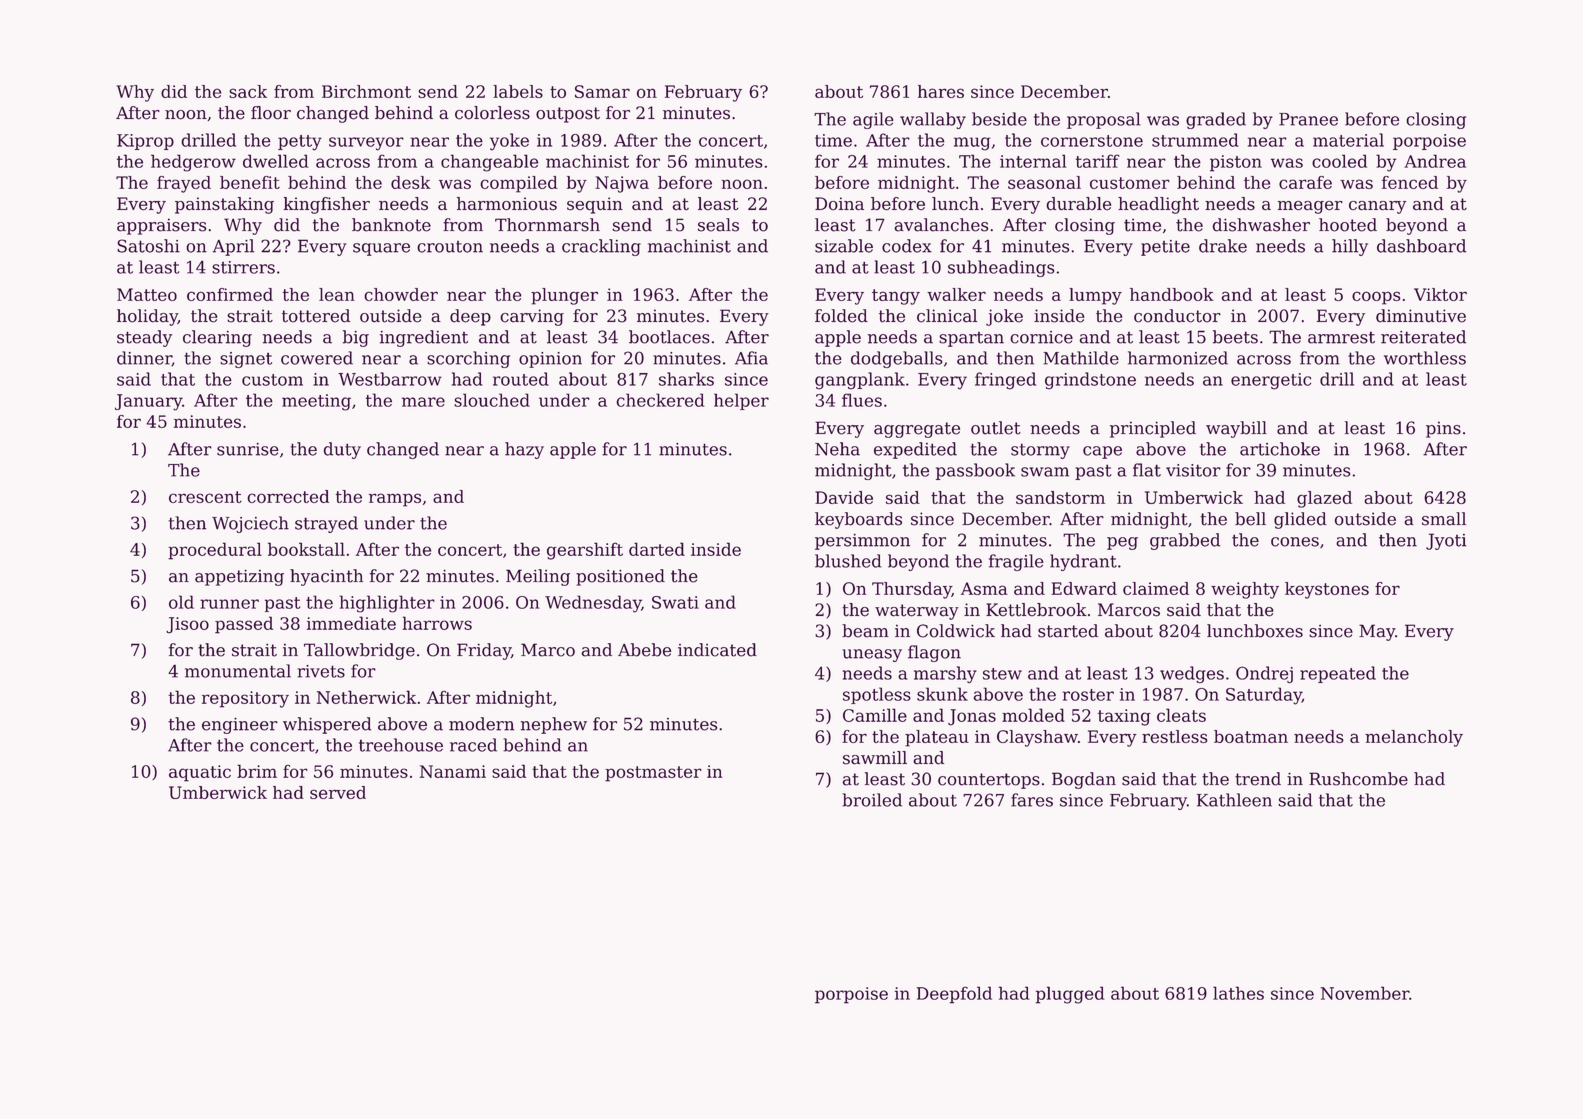  Describe the element at coordinates (1070, 995) in the screenshot. I see `plugged` at that location.
